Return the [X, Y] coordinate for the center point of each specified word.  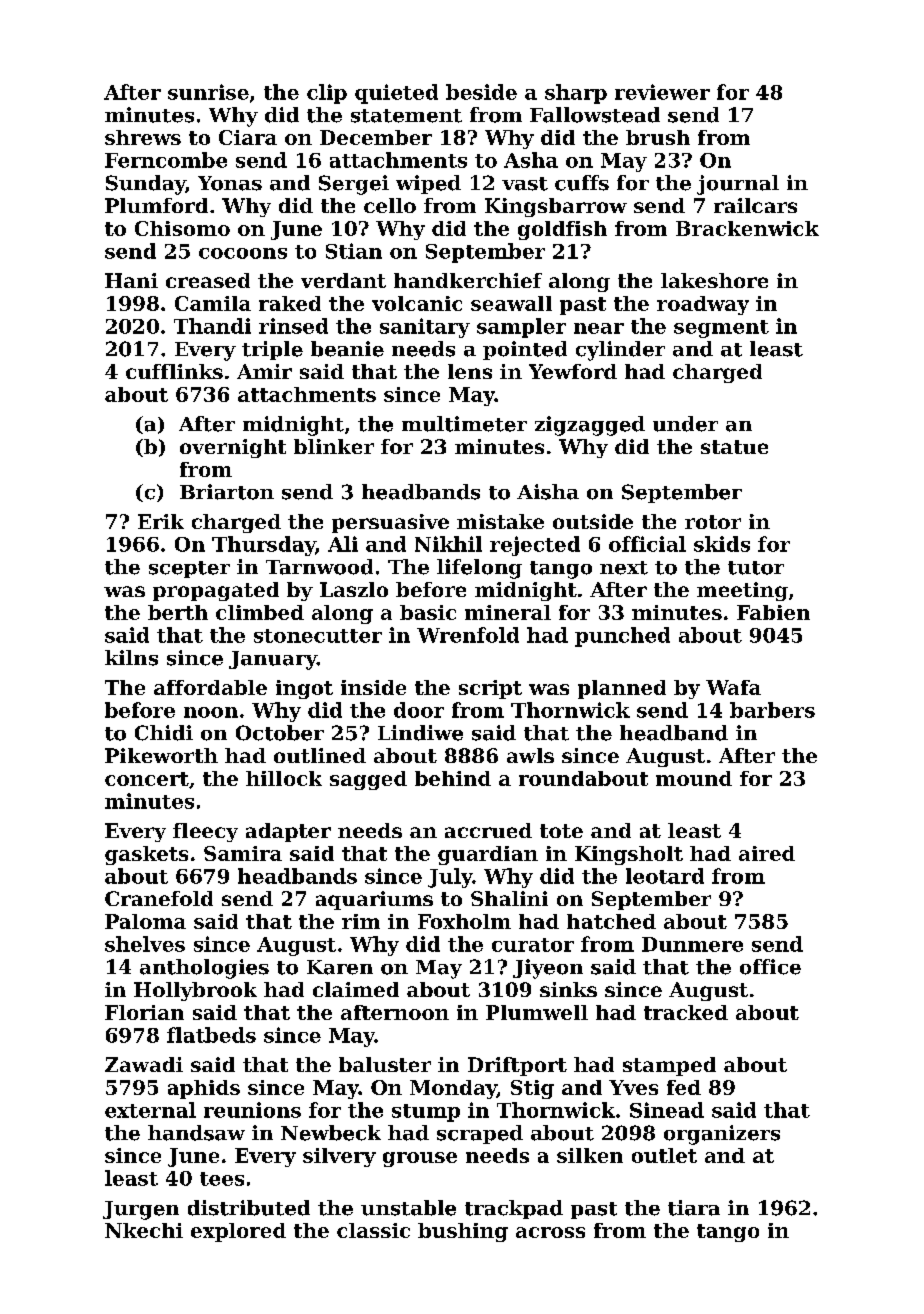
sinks [568, 989]
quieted [396, 94]
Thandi [212, 326]
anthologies [204, 969]
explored [238, 1232]
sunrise [208, 92]
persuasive [390, 523]
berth [178, 612]
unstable [408, 1208]
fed [684, 1087]
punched [622, 637]
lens [470, 371]
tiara [694, 1208]
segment [721, 329]
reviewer [662, 92]
